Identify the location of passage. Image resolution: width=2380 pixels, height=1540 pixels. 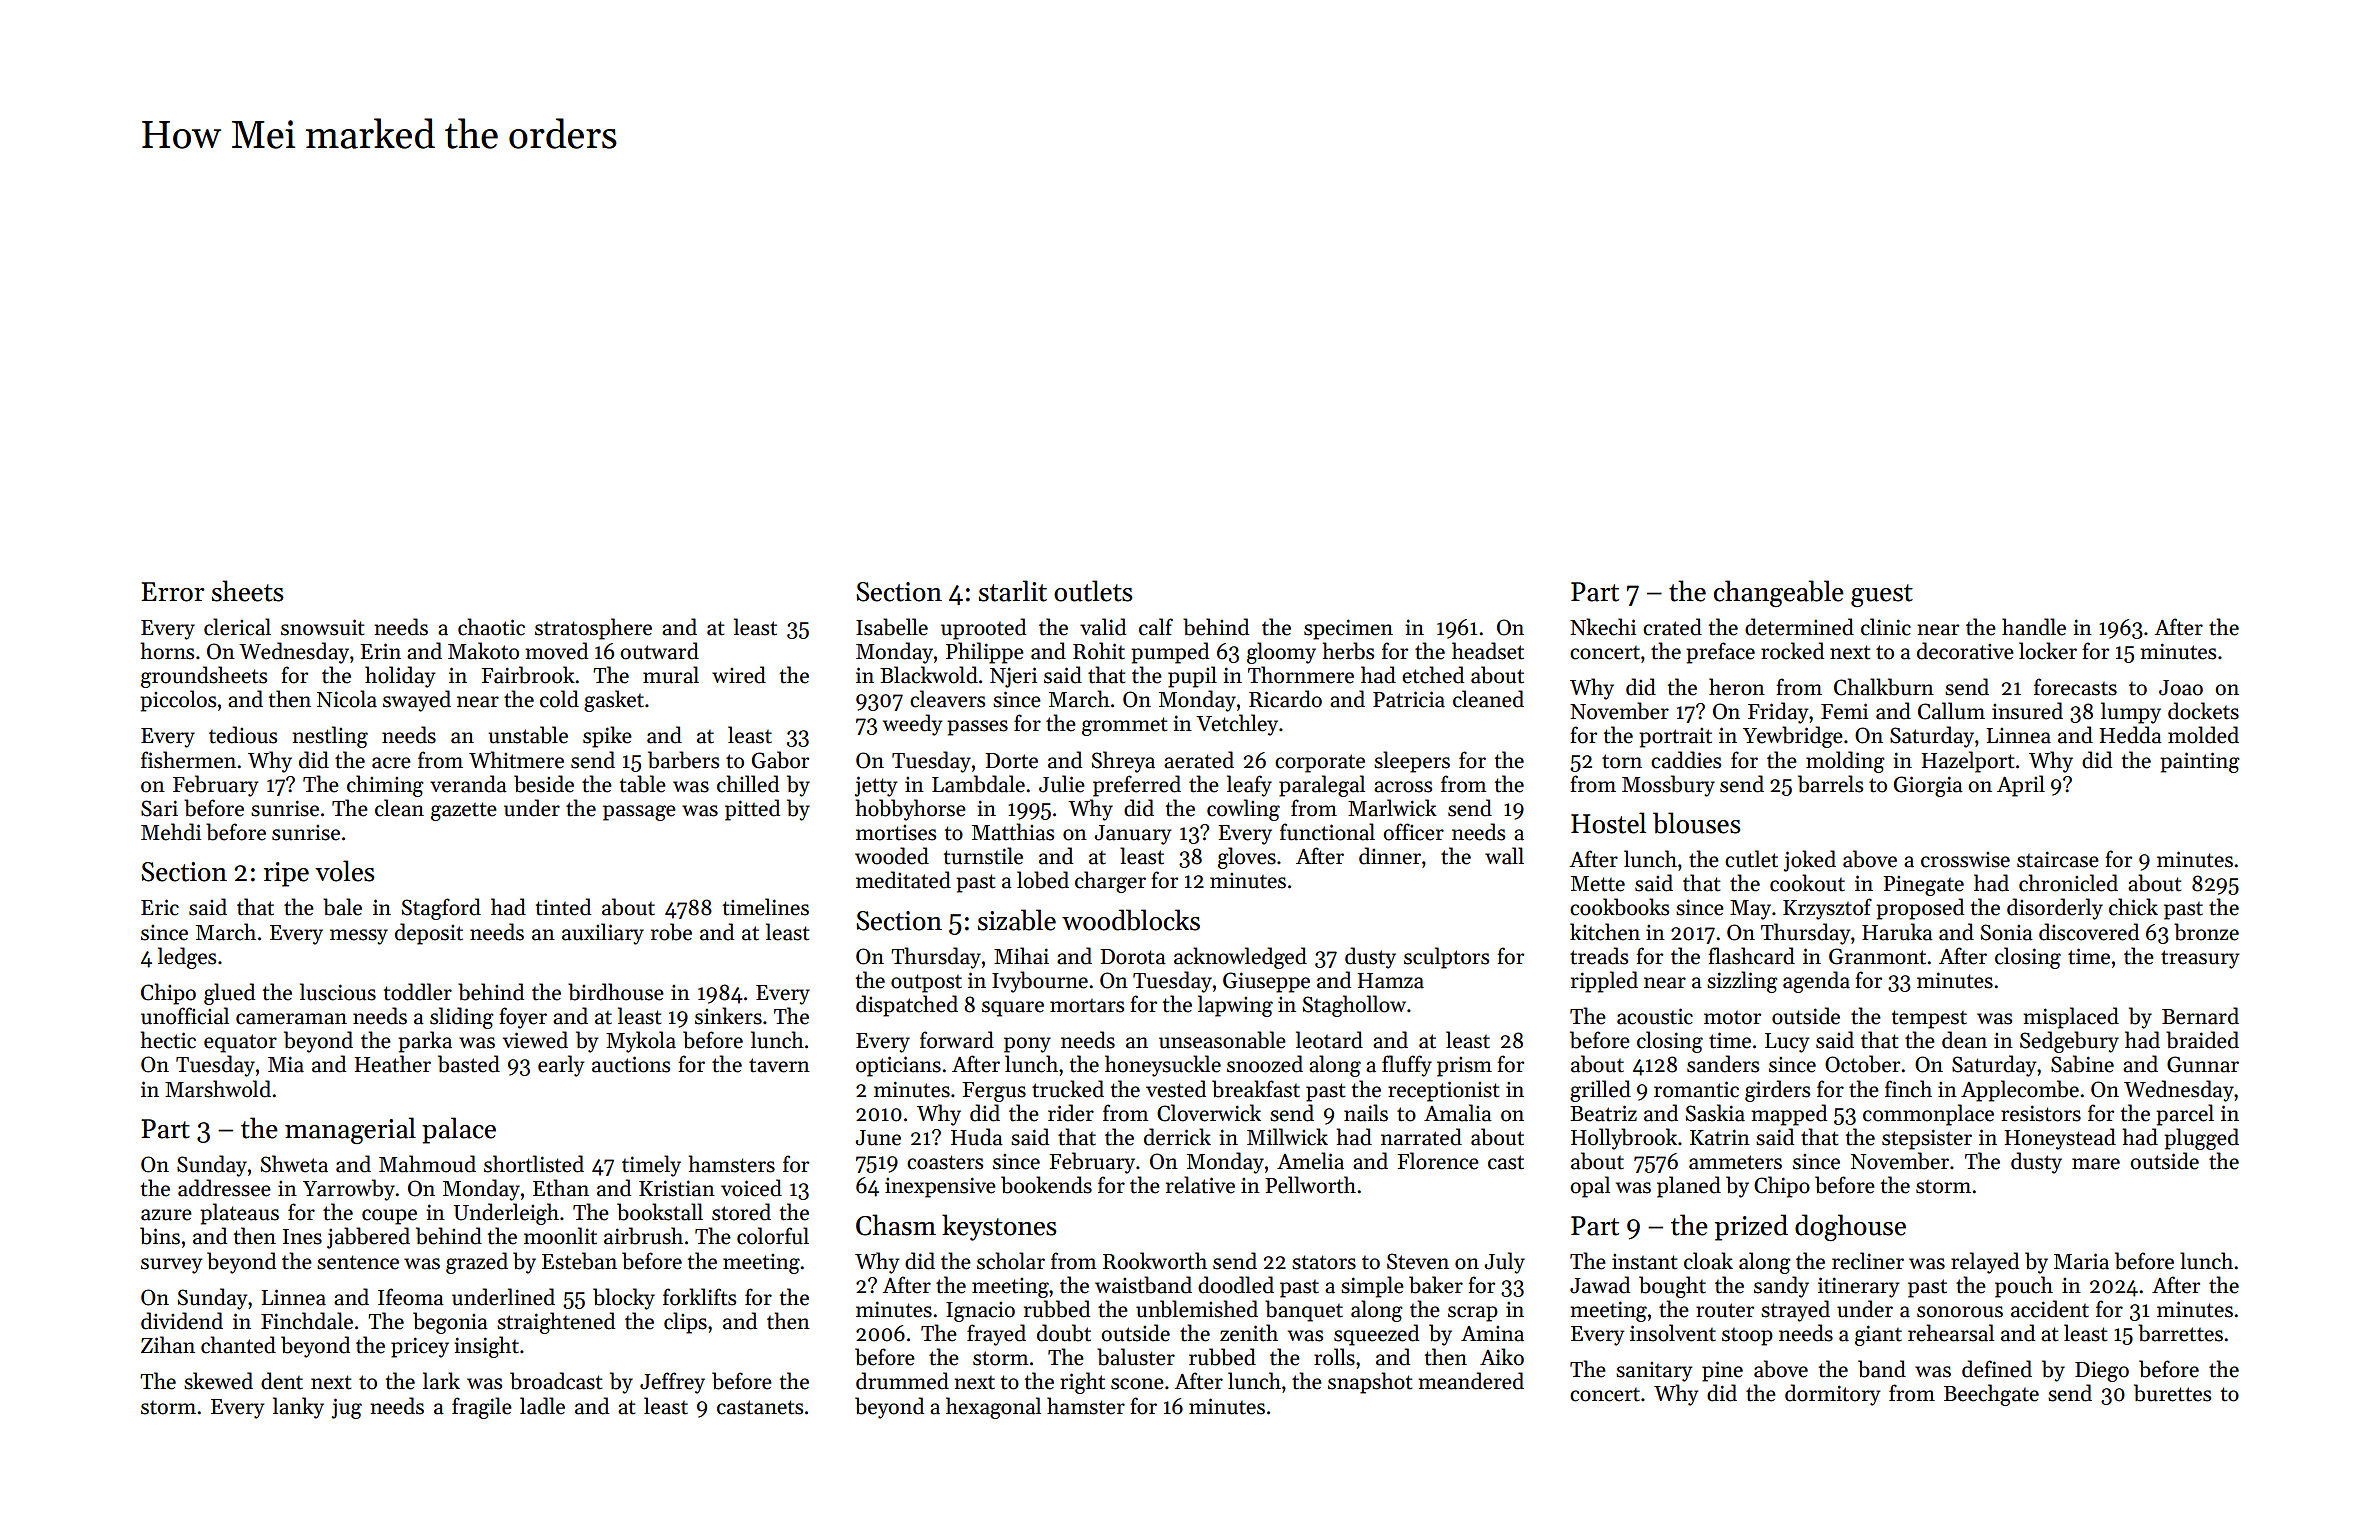
(639, 813).
